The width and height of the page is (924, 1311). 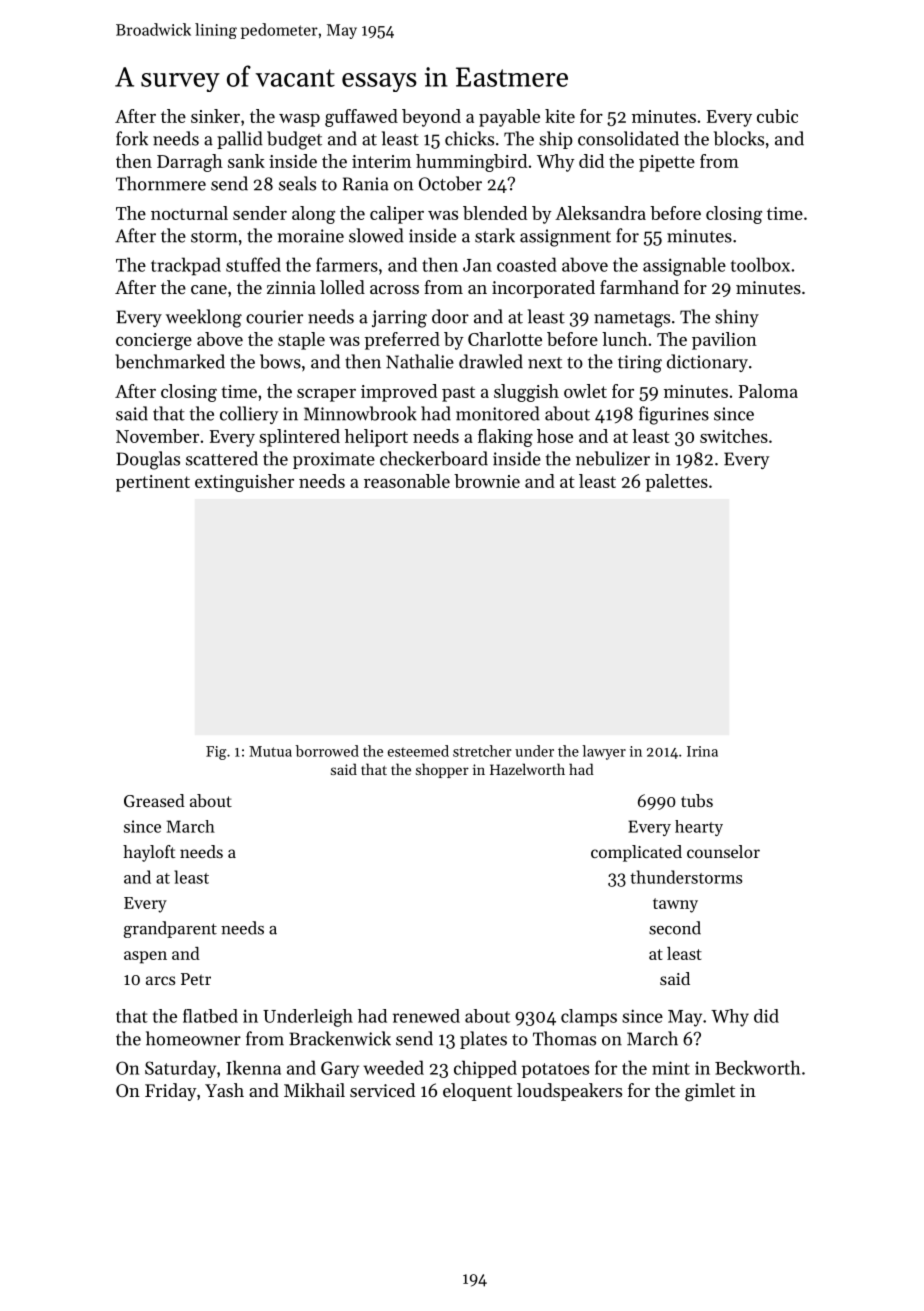 I want to click on grandparent, so click(x=170, y=929).
